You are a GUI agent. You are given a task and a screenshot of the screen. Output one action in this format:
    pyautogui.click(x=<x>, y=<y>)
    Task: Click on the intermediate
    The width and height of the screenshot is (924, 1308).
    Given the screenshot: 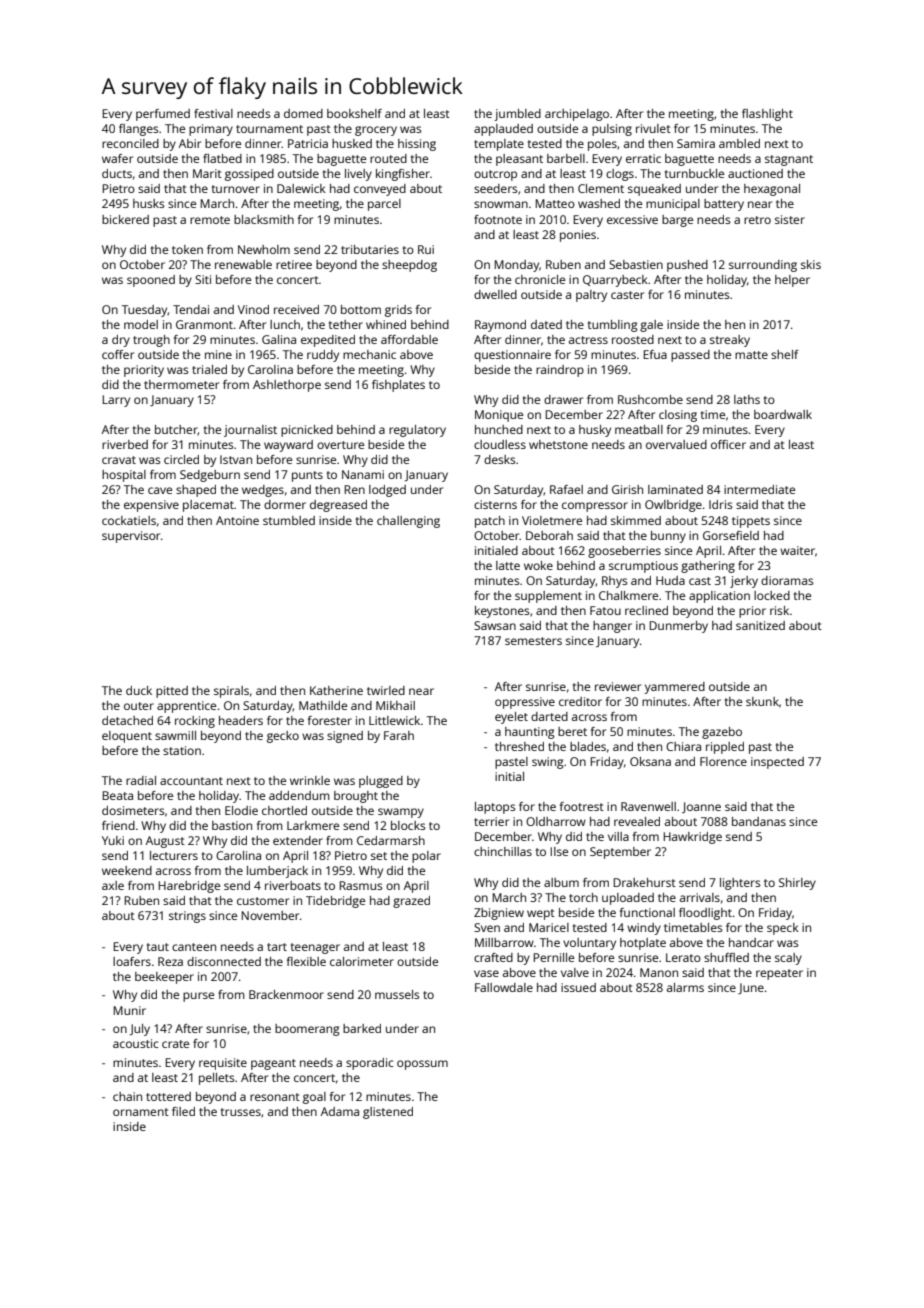 What is the action you would take?
    pyautogui.click(x=759, y=489)
